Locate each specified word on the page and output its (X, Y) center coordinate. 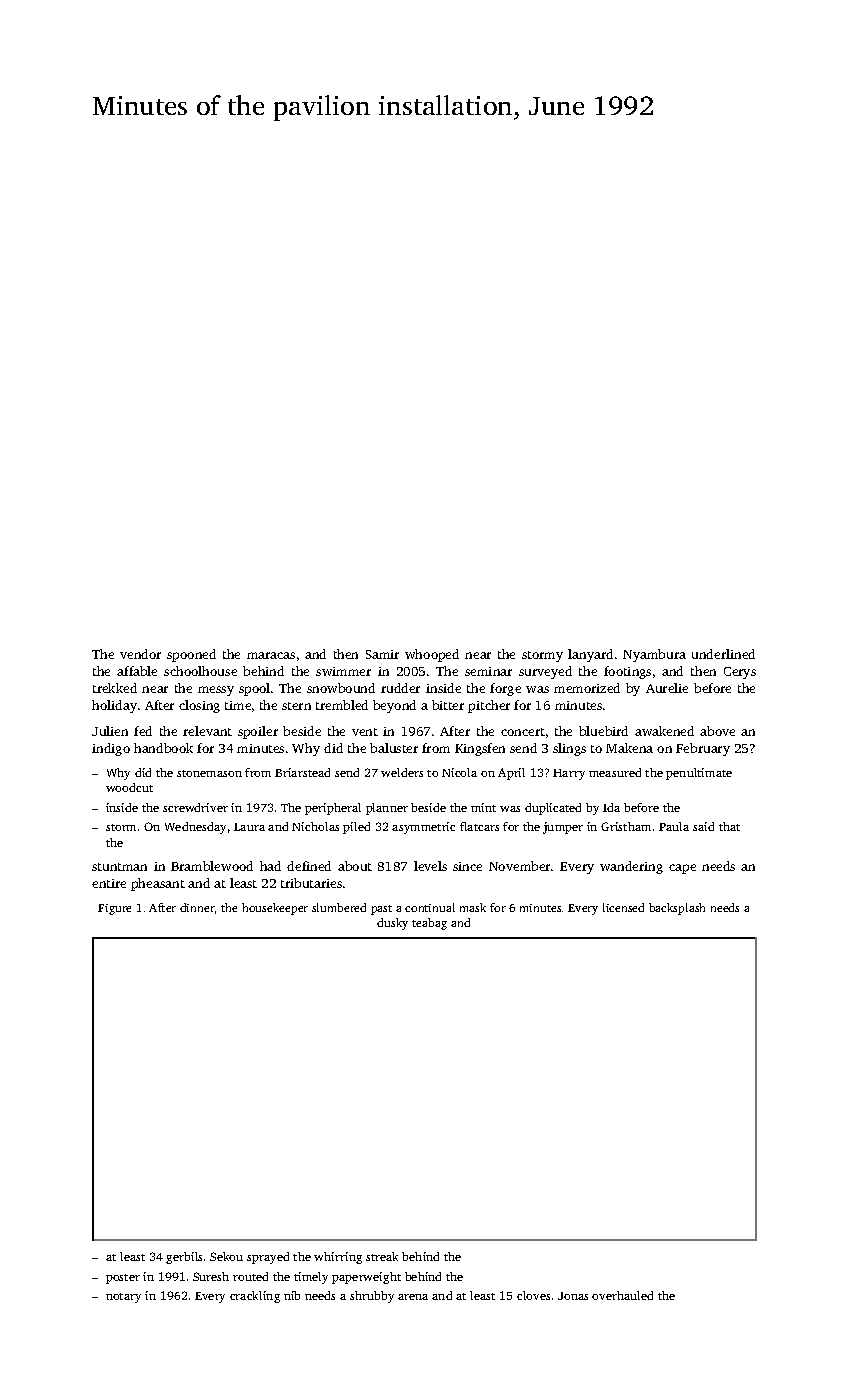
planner (387, 809)
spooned (191, 655)
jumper (563, 828)
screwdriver (195, 807)
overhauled (622, 1295)
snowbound (341, 688)
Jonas (573, 1296)
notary (123, 1298)
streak (382, 1256)
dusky (392, 924)
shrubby (372, 1297)
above (717, 731)
